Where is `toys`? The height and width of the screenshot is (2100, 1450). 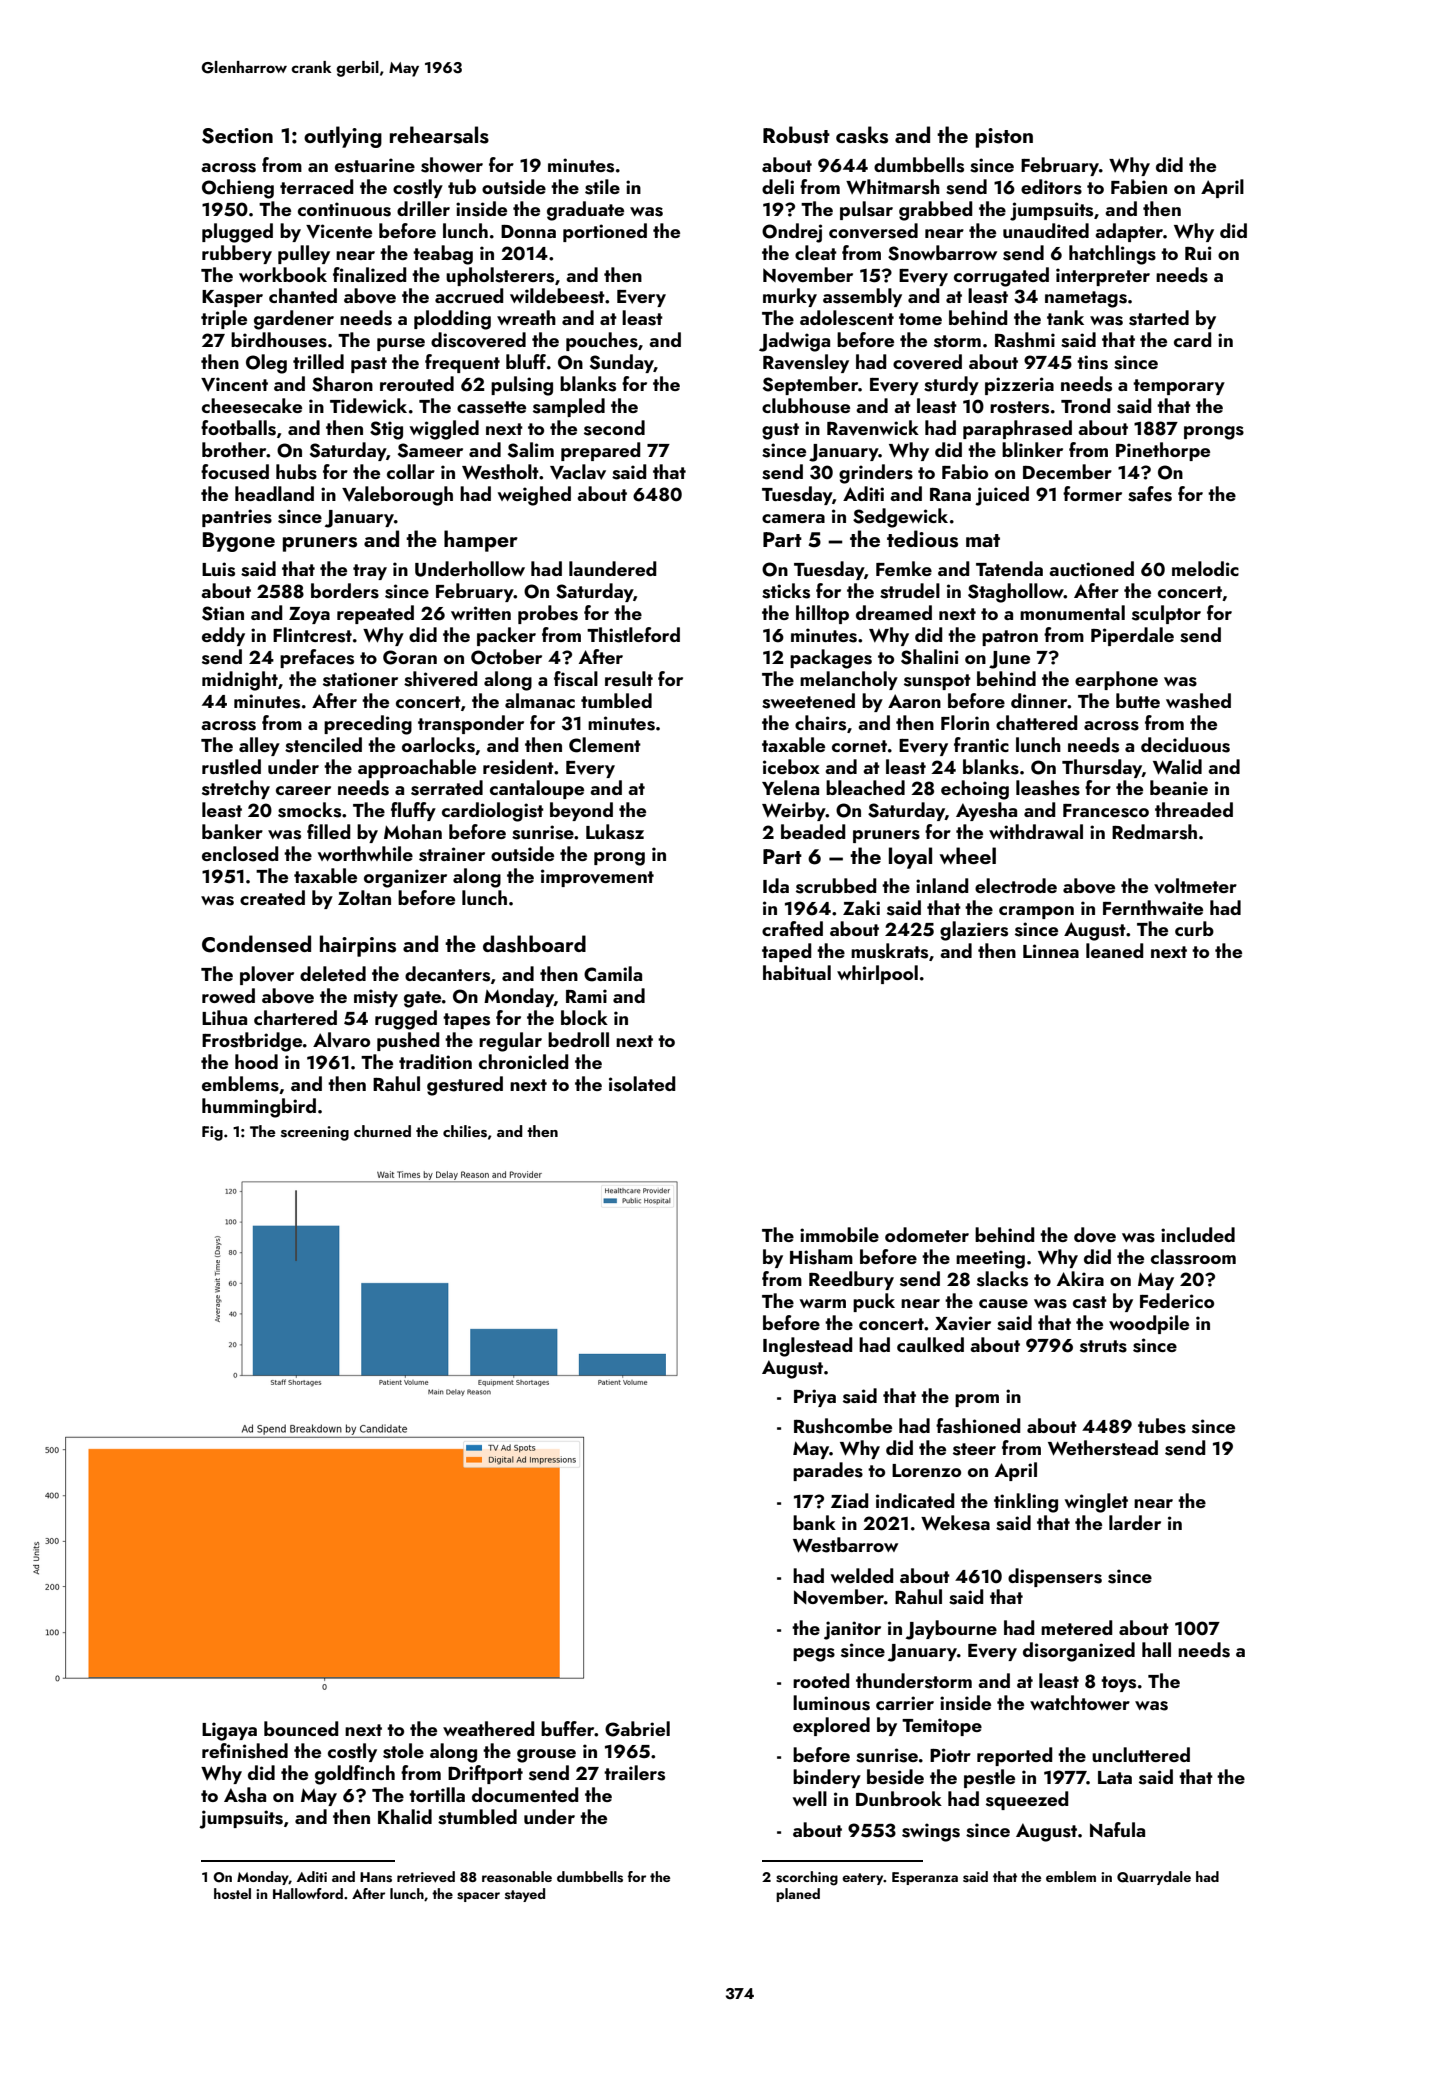 toys is located at coordinates (1118, 1684).
